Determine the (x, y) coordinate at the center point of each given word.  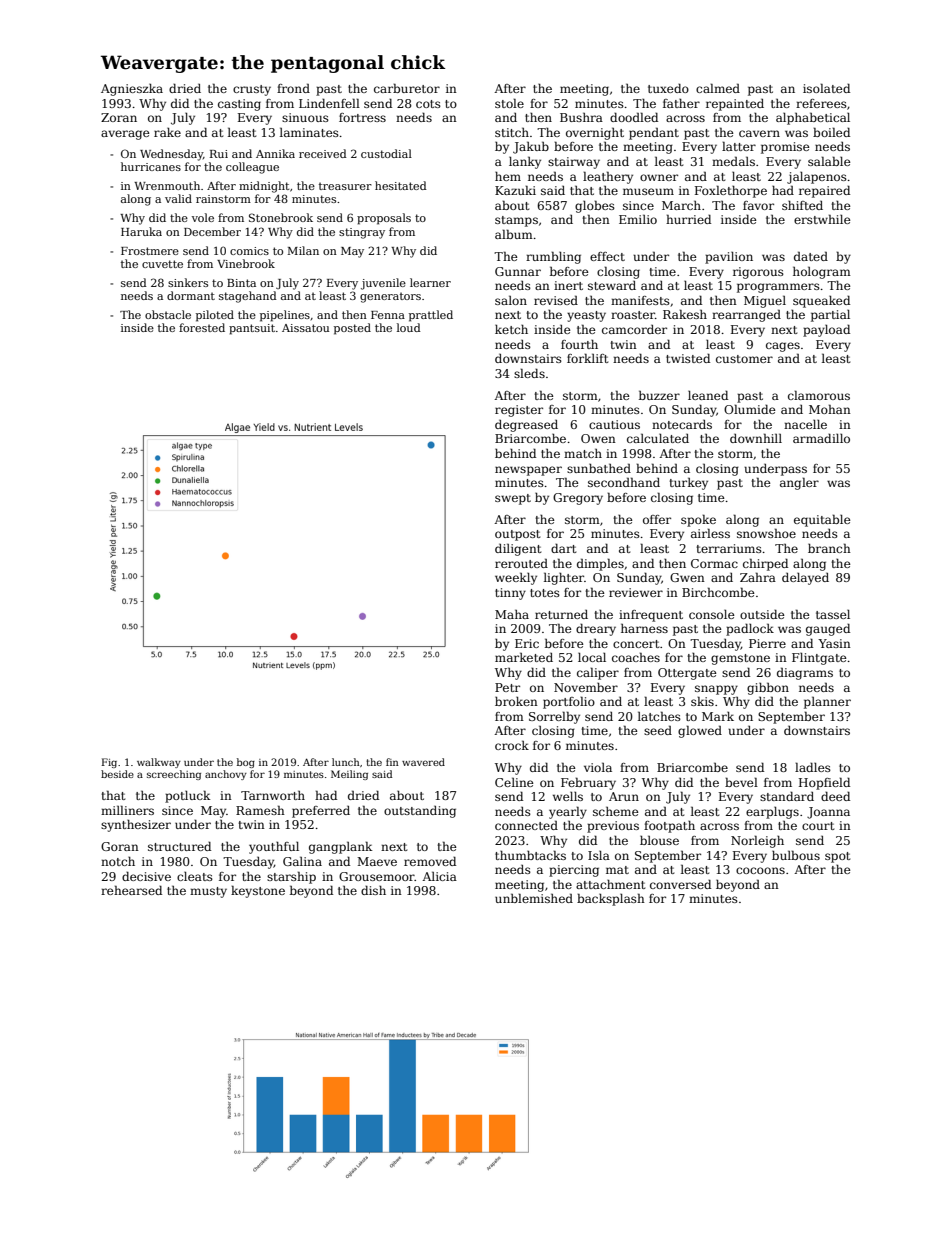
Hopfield (824, 783)
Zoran (119, 117)
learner (430, 282)
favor (758, 205)
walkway (159, 763)
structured (179, 846)
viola (598, 767)
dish (373, 890)
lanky (525, 162)
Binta (241, 283)
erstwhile (822, 219)
